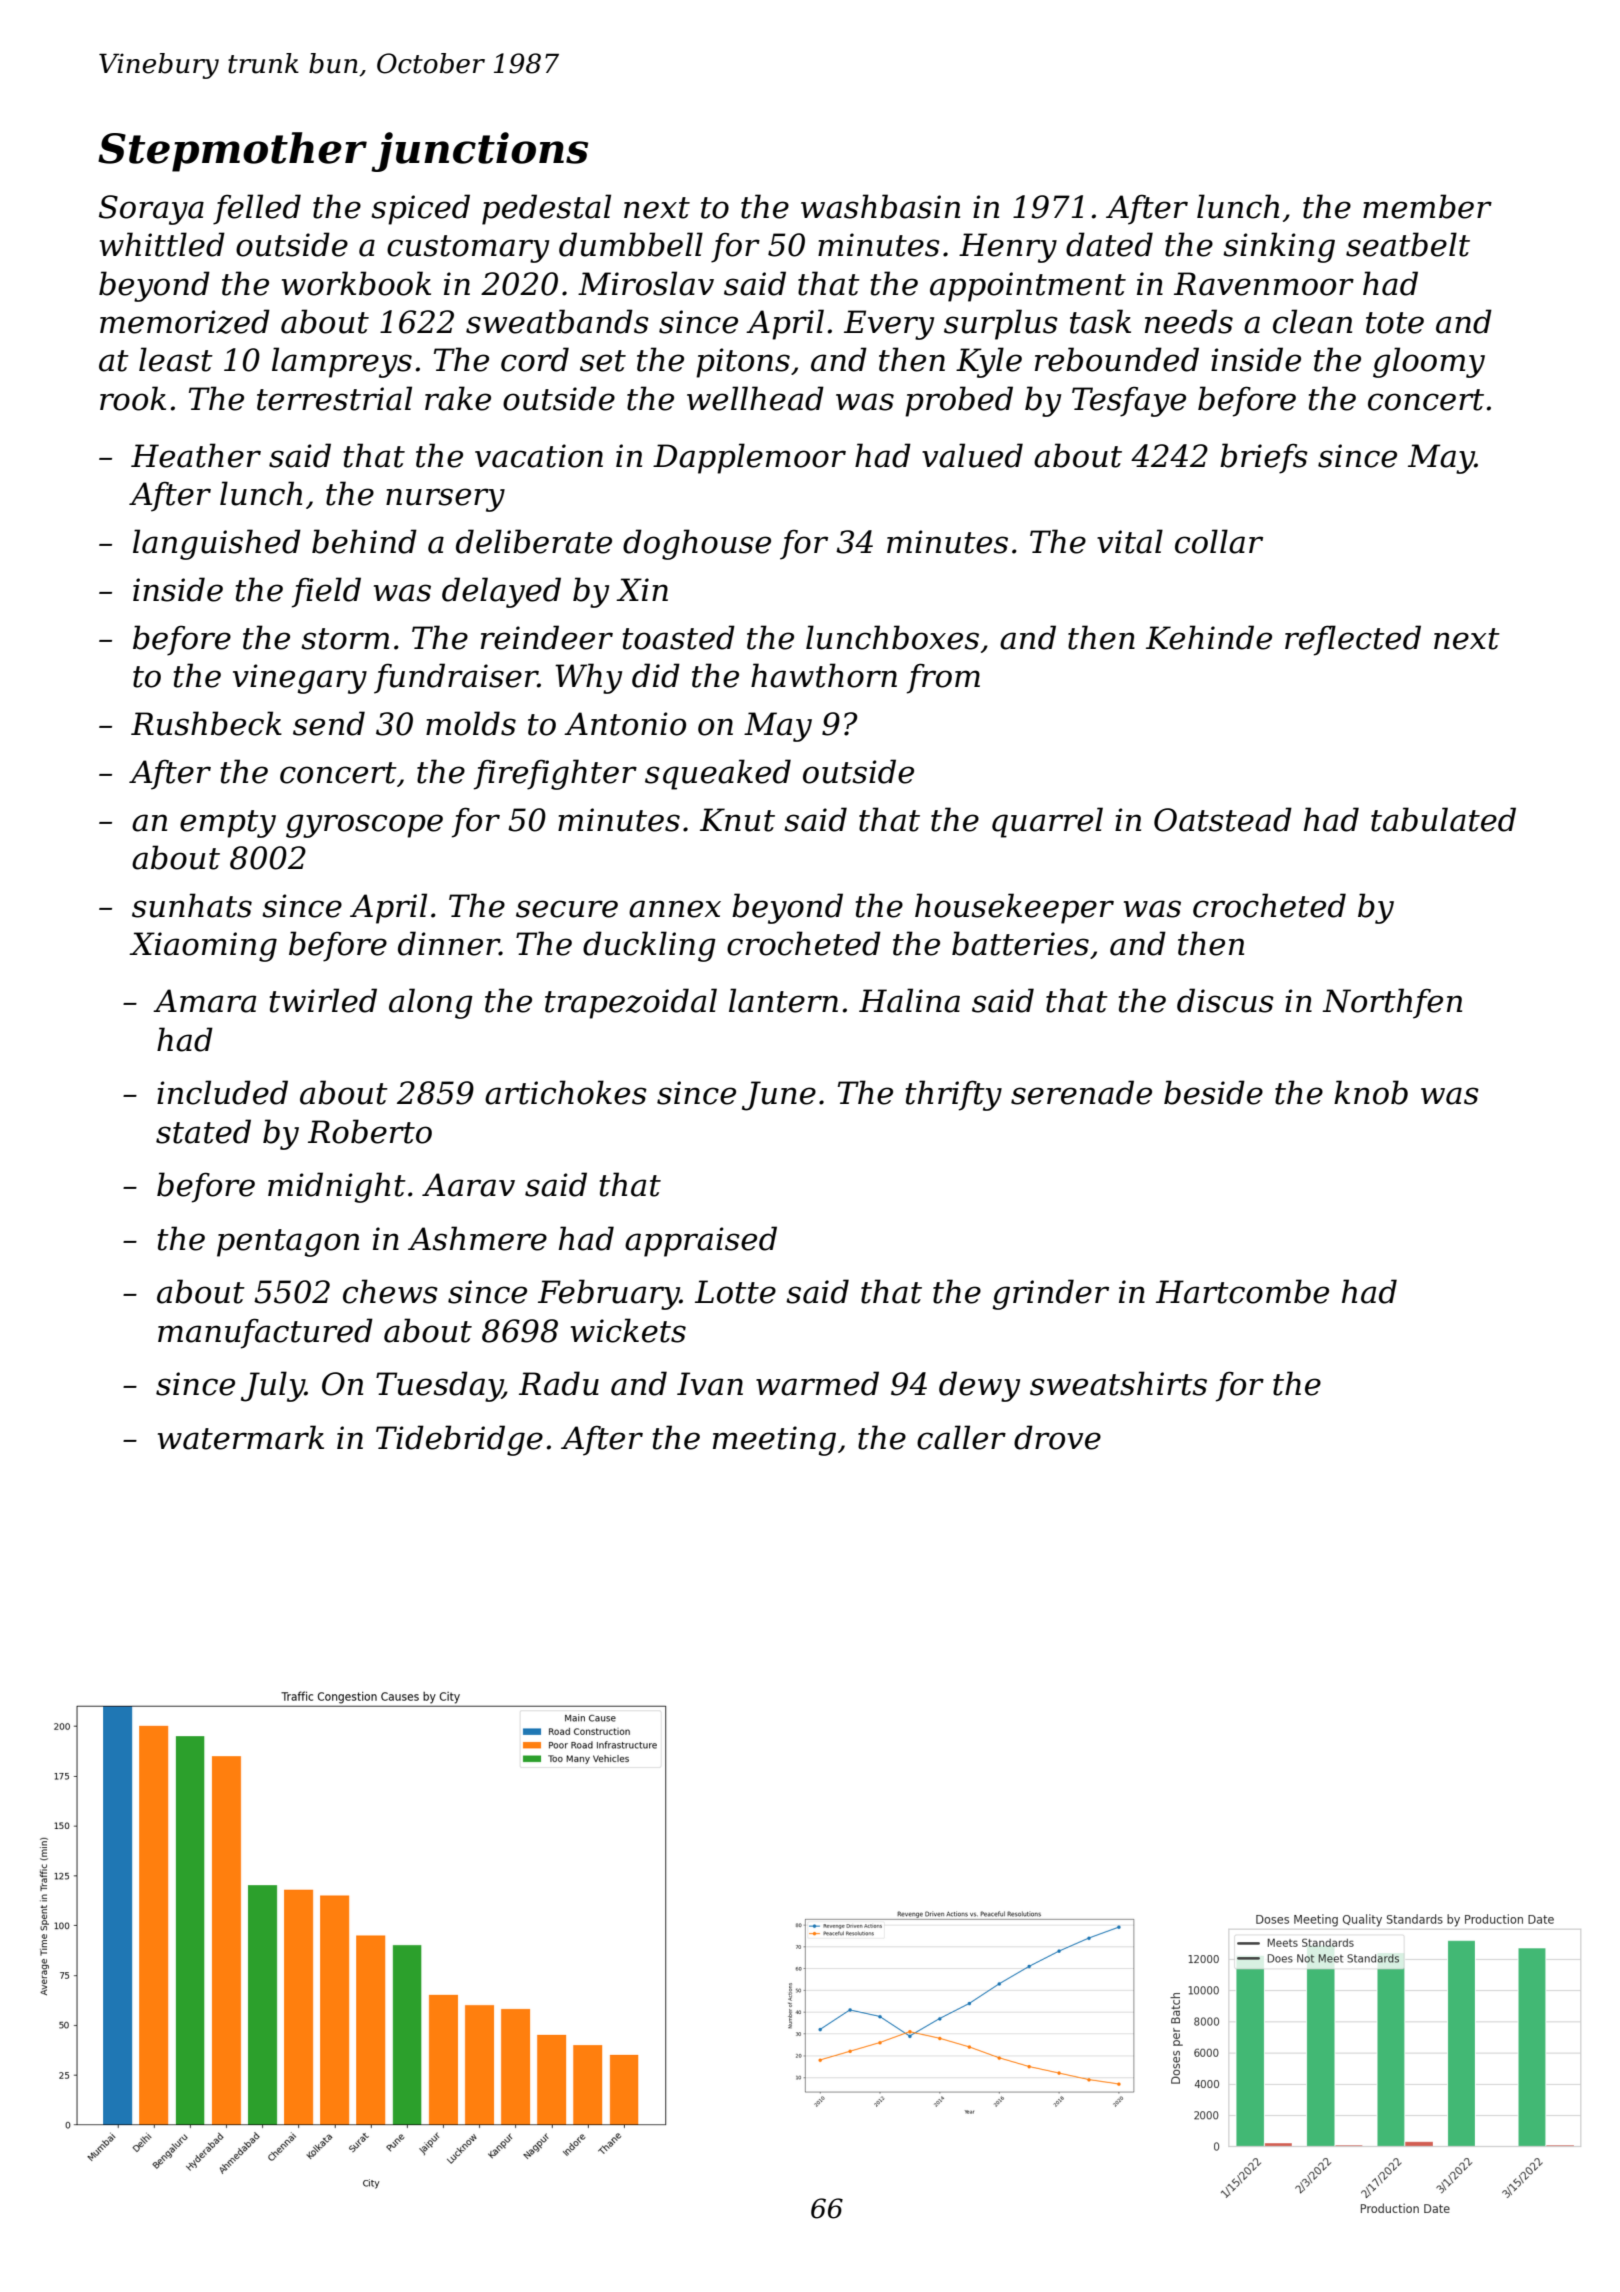 This screenshot has height=2292, width=1620. What do you see at coordinates (222, 1092) in the screenshot?
I see `included` at bounding box center [222, 1092].
